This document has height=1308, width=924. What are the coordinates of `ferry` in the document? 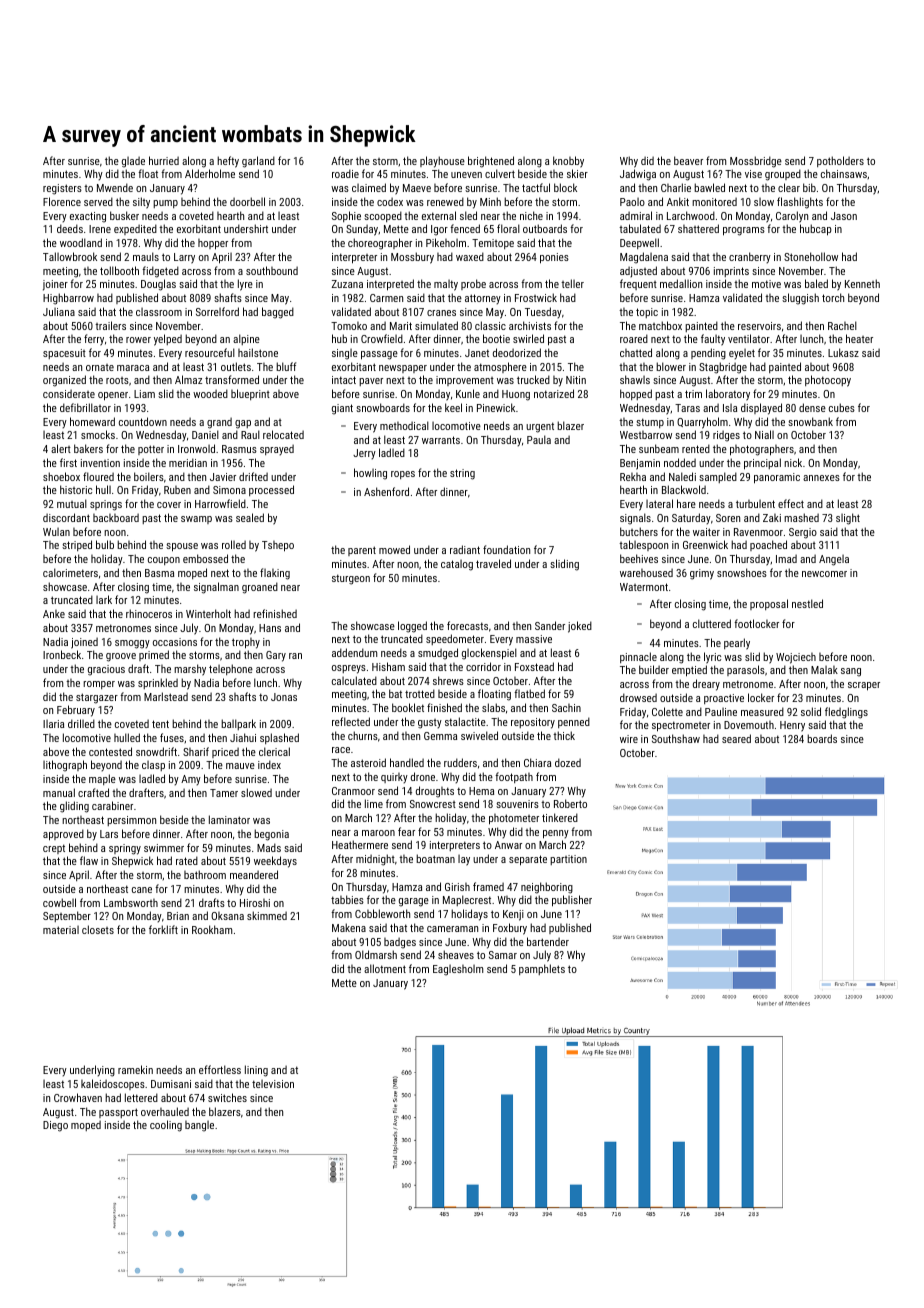 It's located at (94, 340).
